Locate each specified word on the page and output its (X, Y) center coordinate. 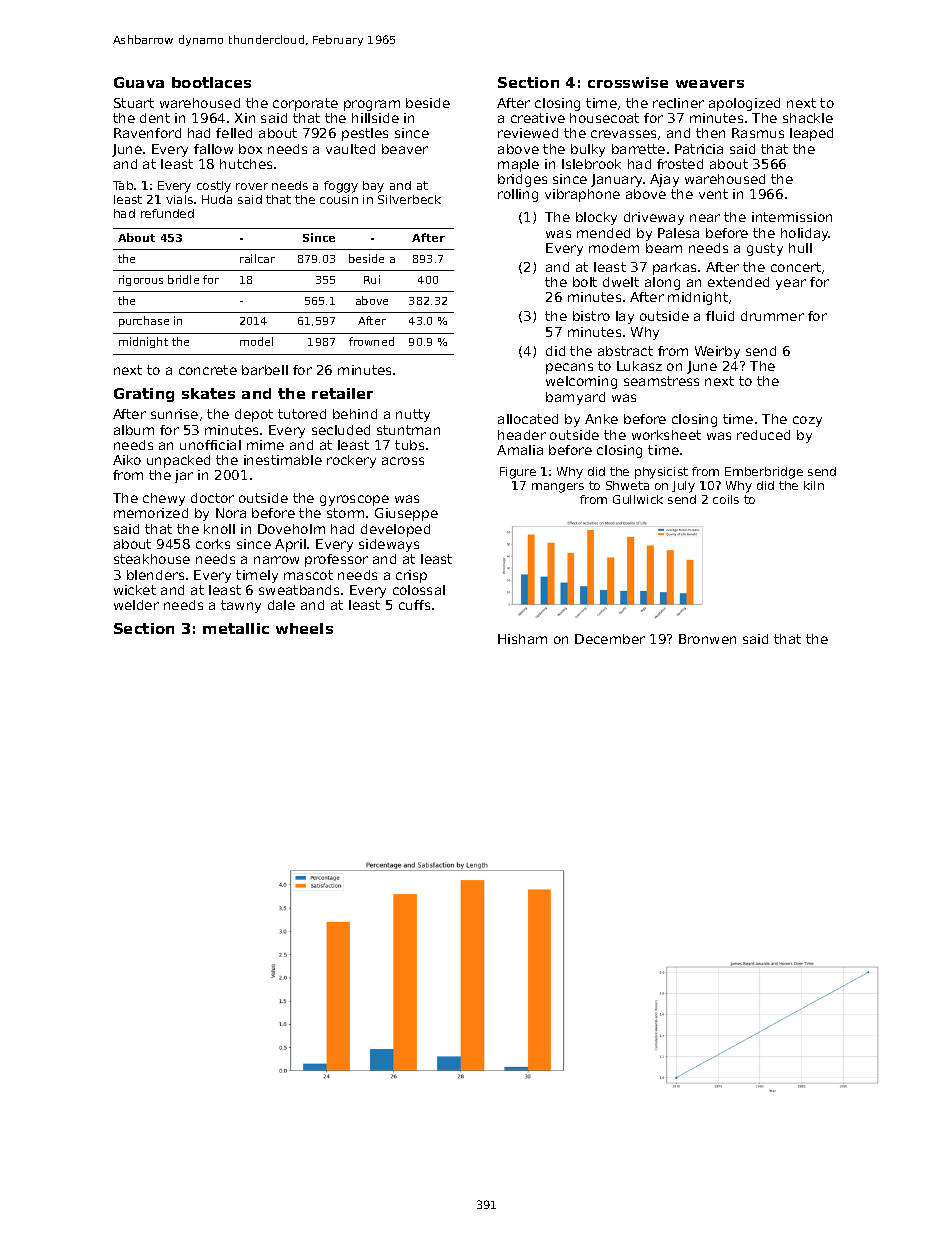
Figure (518, 473)
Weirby (717, 352)
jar (184, 476)
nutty (413, 415)
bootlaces (211, 82)
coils (726, 499)
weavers (710, 84)
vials (179, 199)
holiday (805, 234)
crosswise (628, 82)
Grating (144, 395)
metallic (236, 628)
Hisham (522, 639)
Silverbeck (409, 199)
